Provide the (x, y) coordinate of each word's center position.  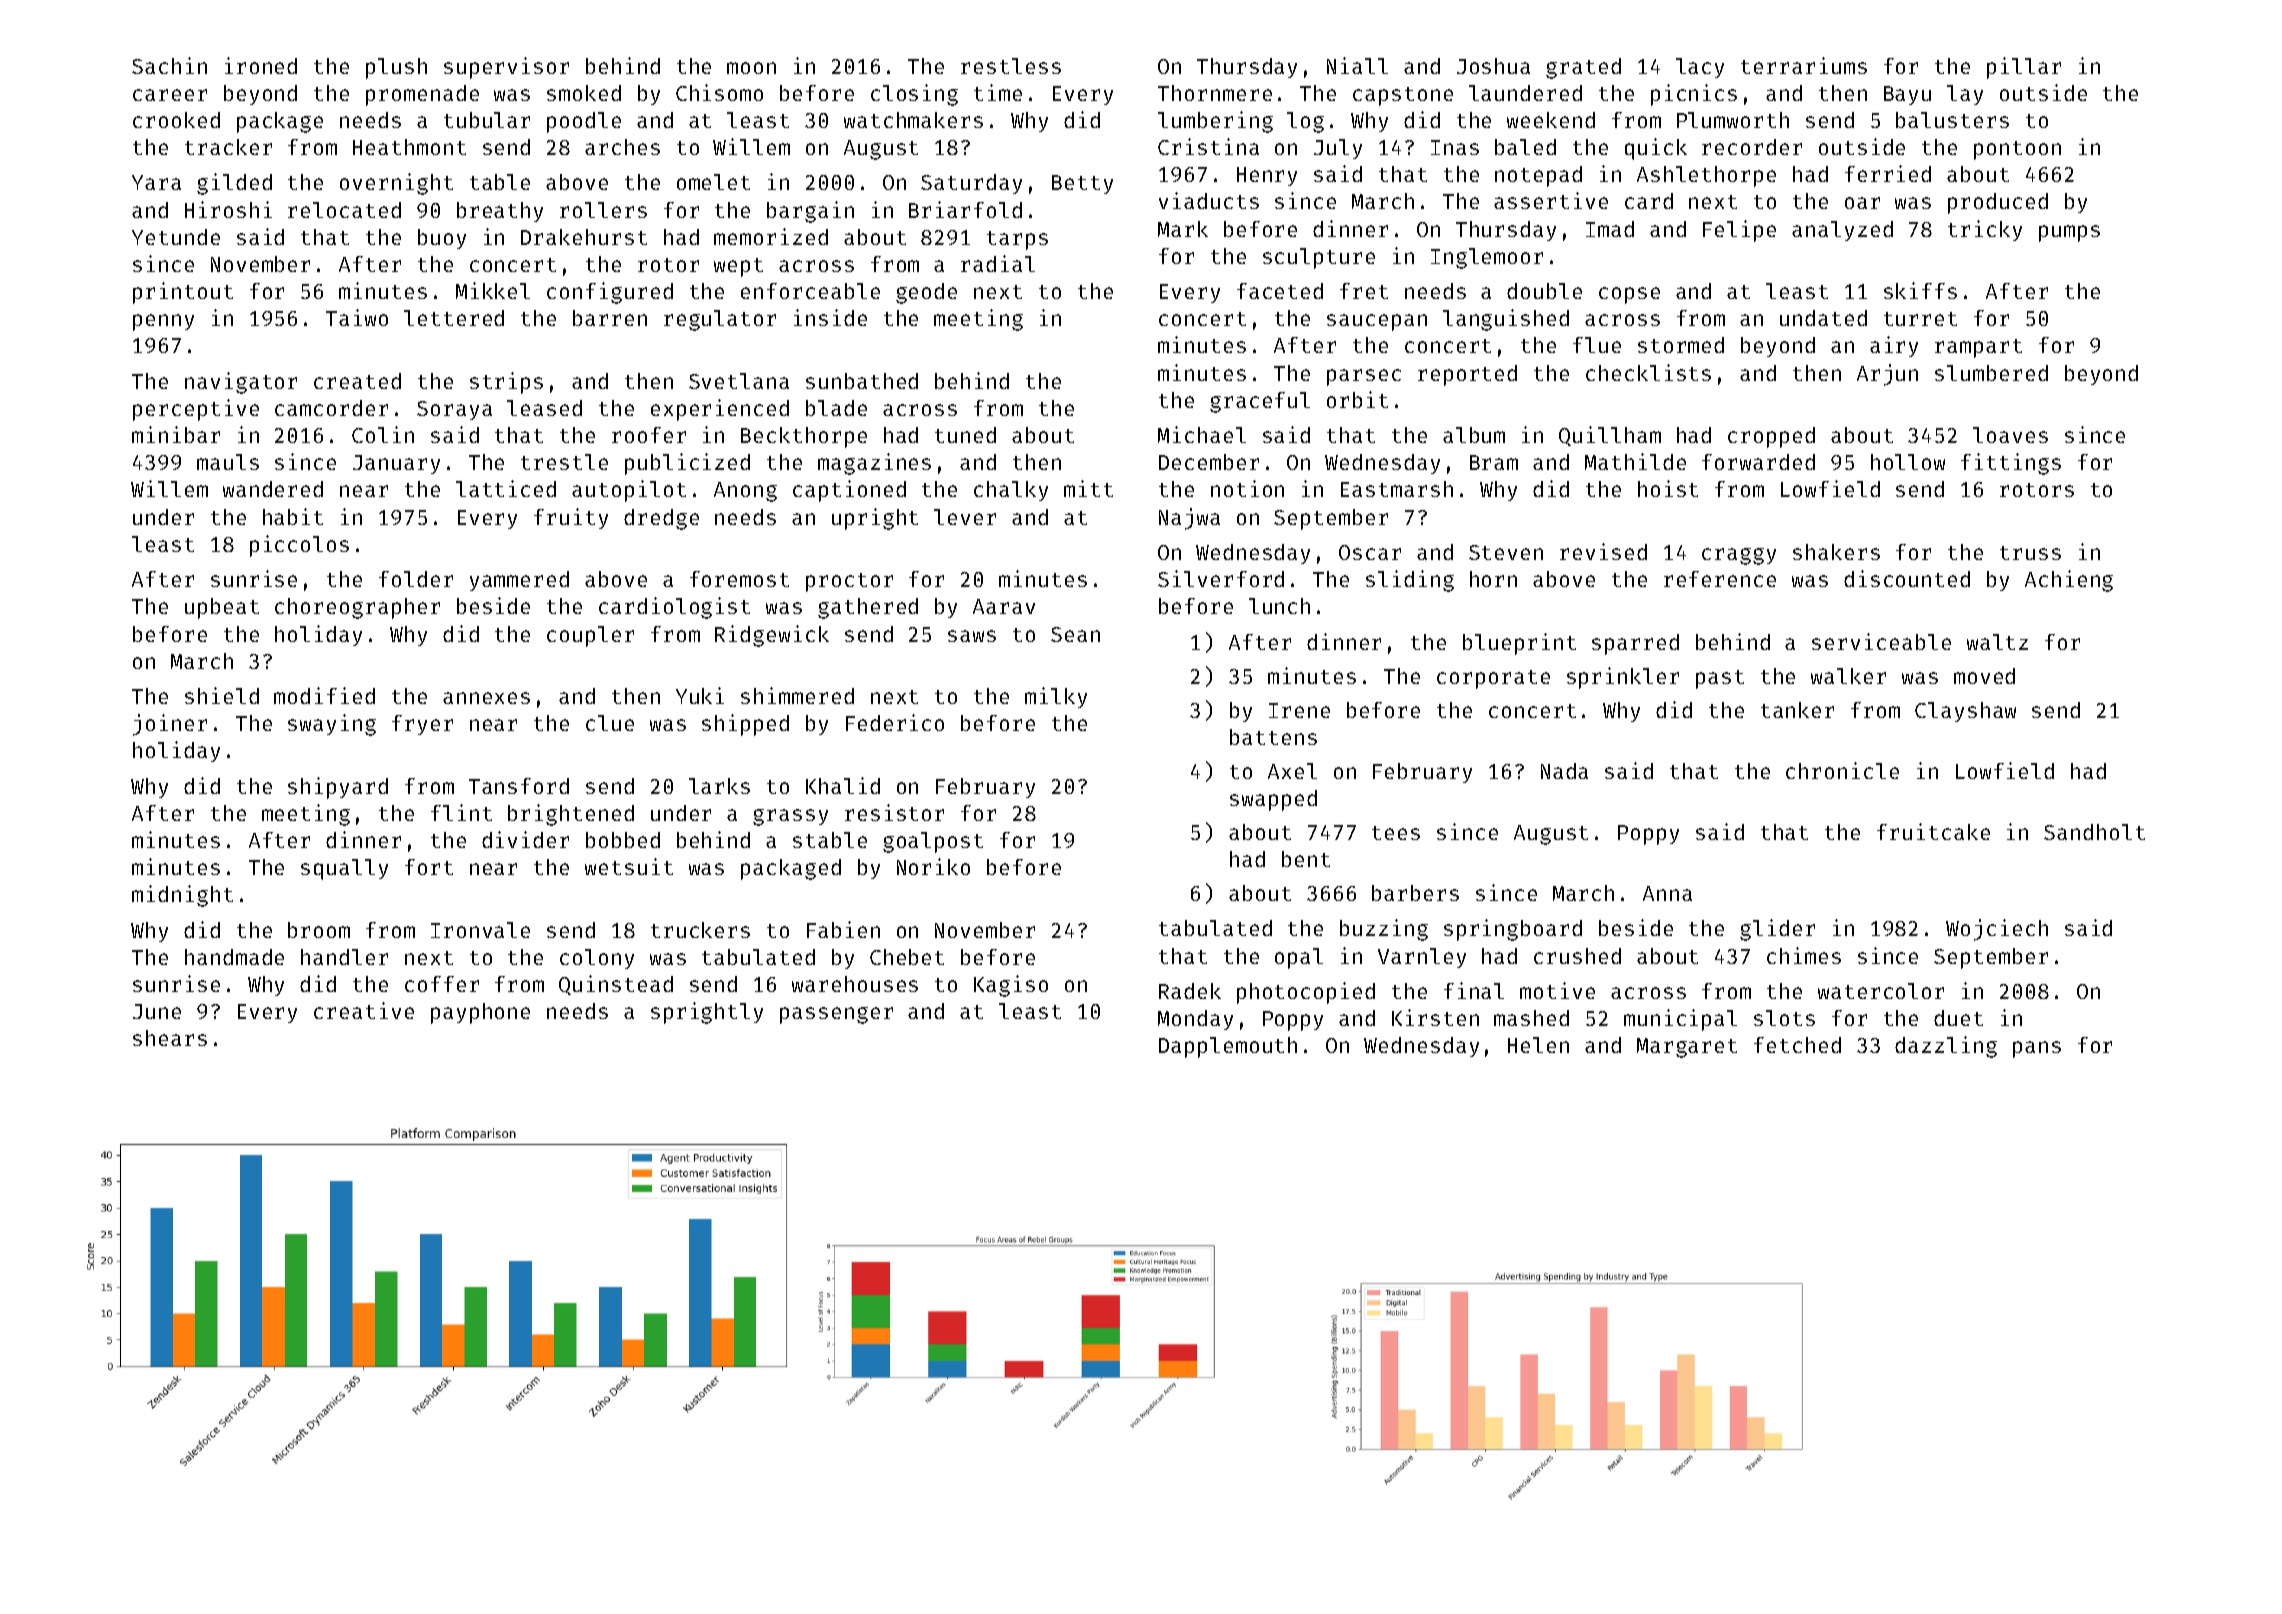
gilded (234, 184)
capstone (1403, 96)
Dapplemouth (1228, 1047)
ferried (1888, 173)
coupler (590, 636)
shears (170, 1038)
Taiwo (357, 317)
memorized (771, 236)
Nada (1564, 771)
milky (1056, 697)
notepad (1538, 176)
